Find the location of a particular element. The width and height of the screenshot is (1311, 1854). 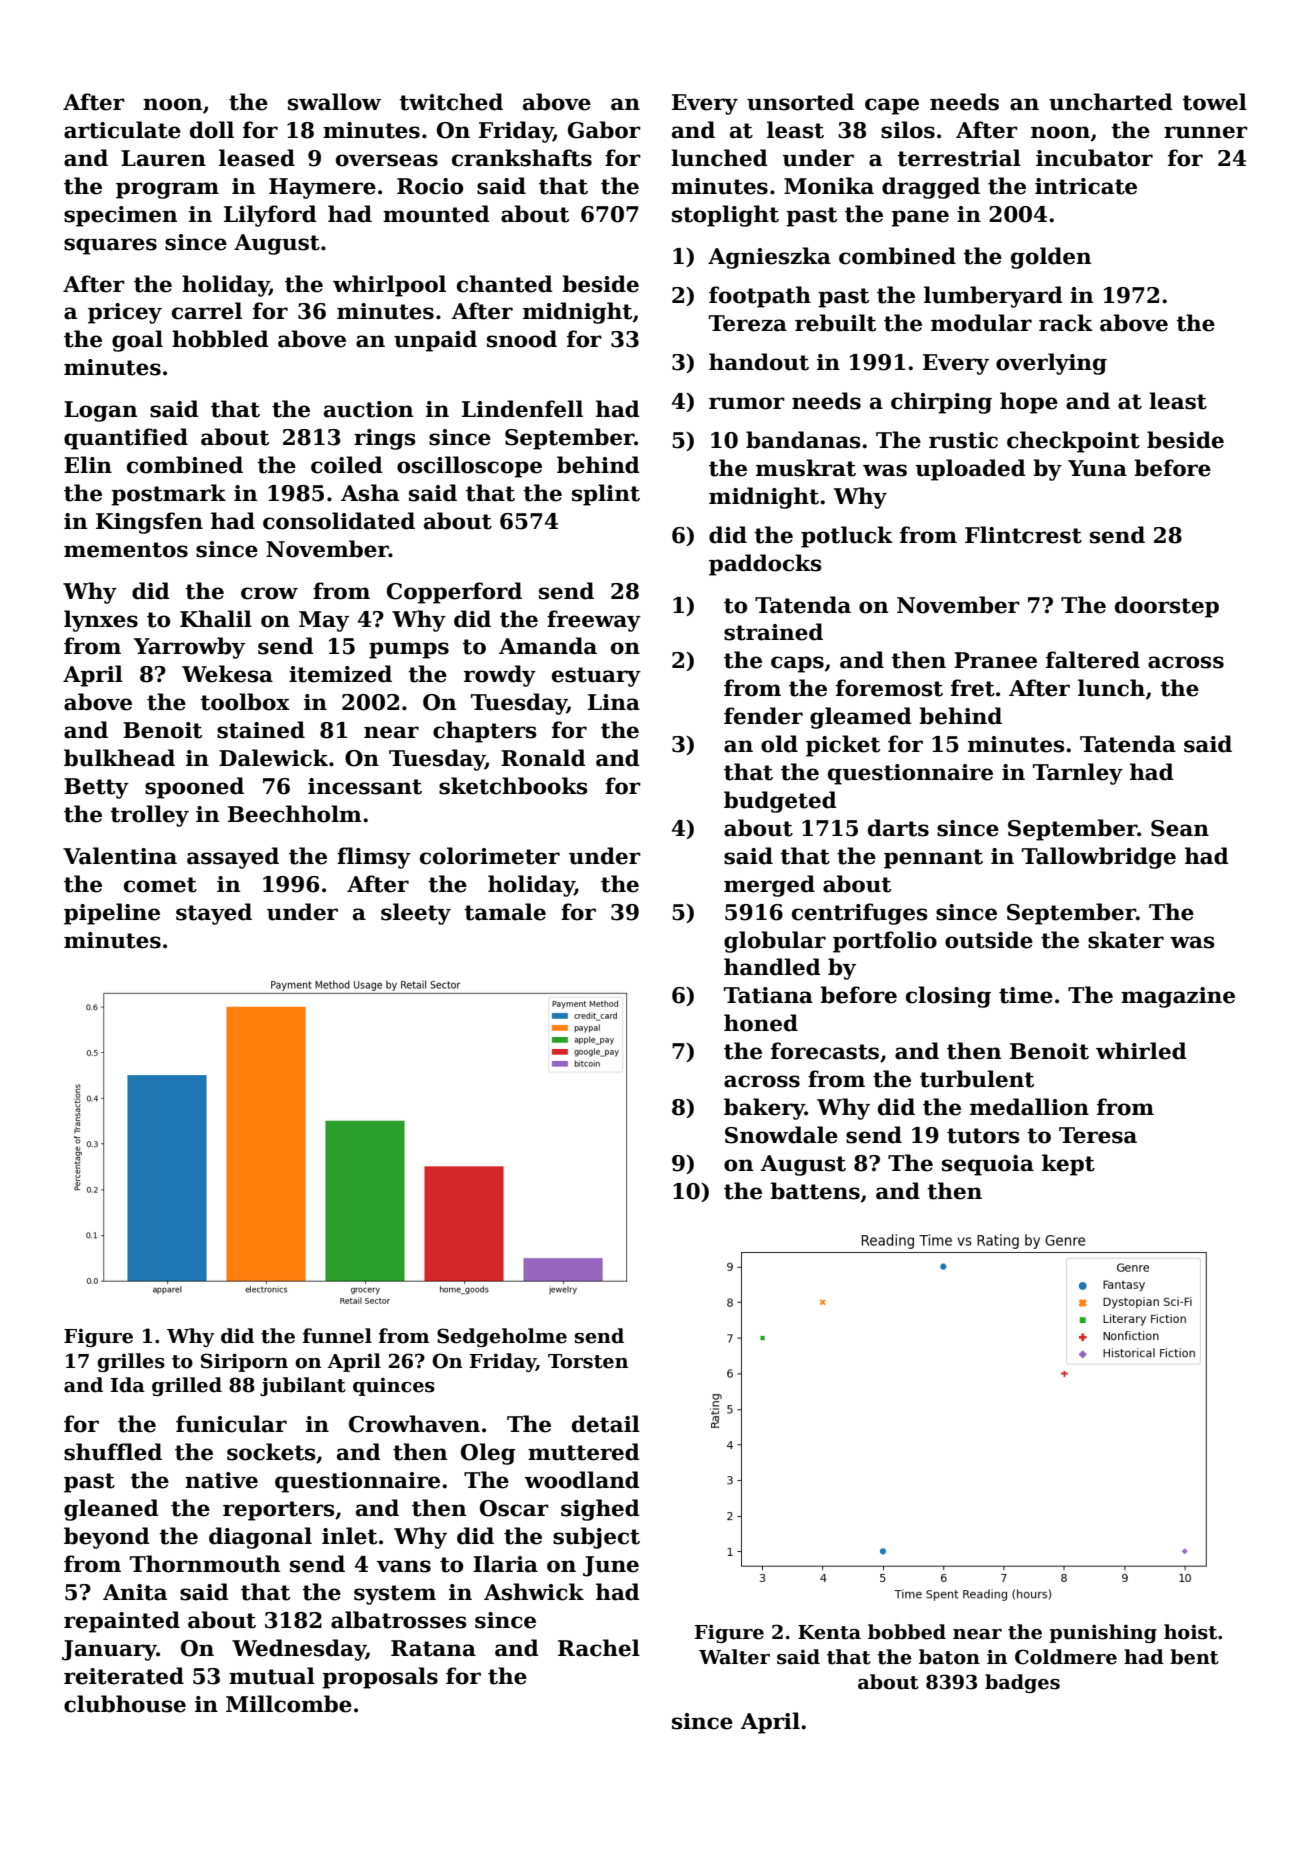

towel is located at coordinates (1214, 102).
